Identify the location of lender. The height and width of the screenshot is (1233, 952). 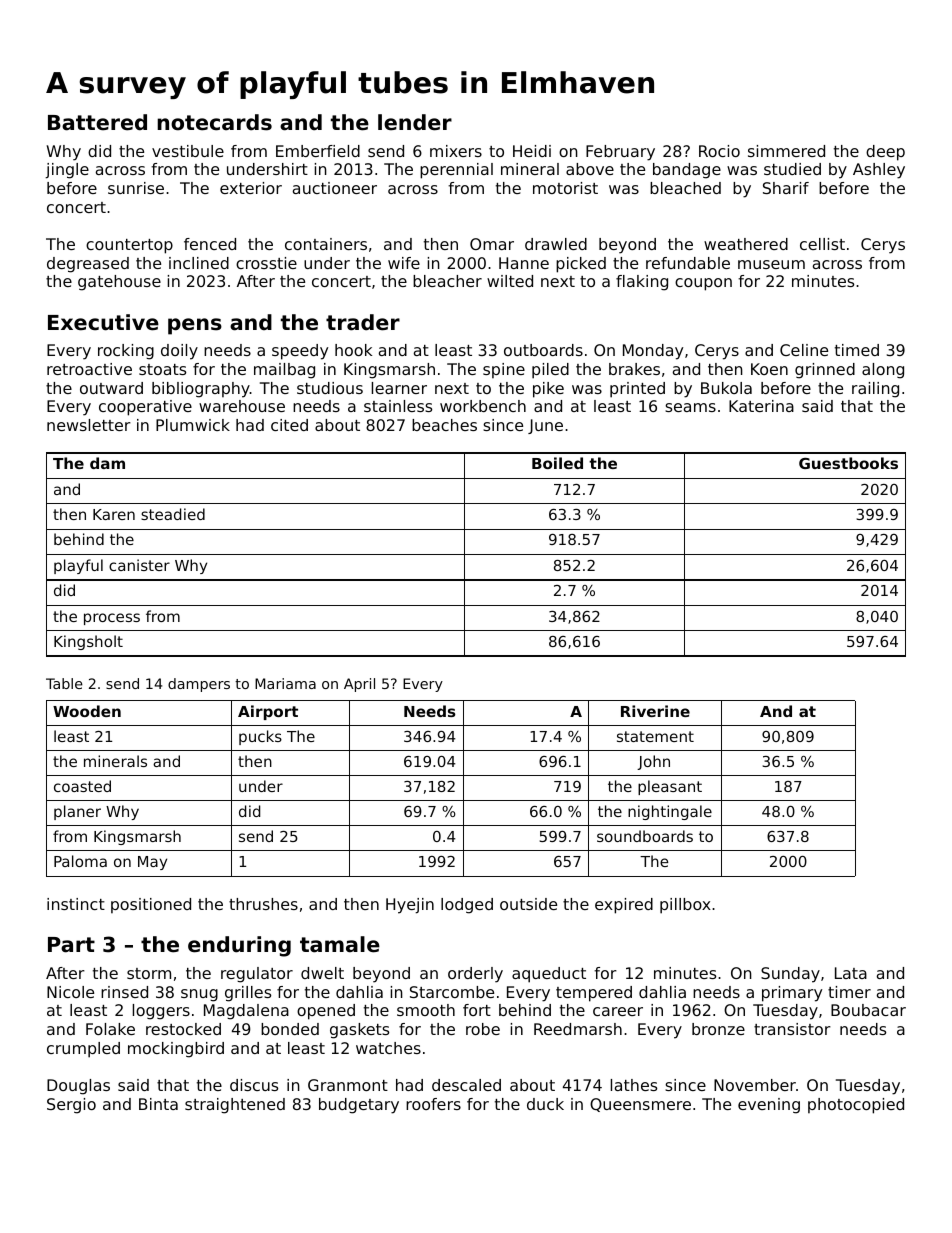
(415, 122).
